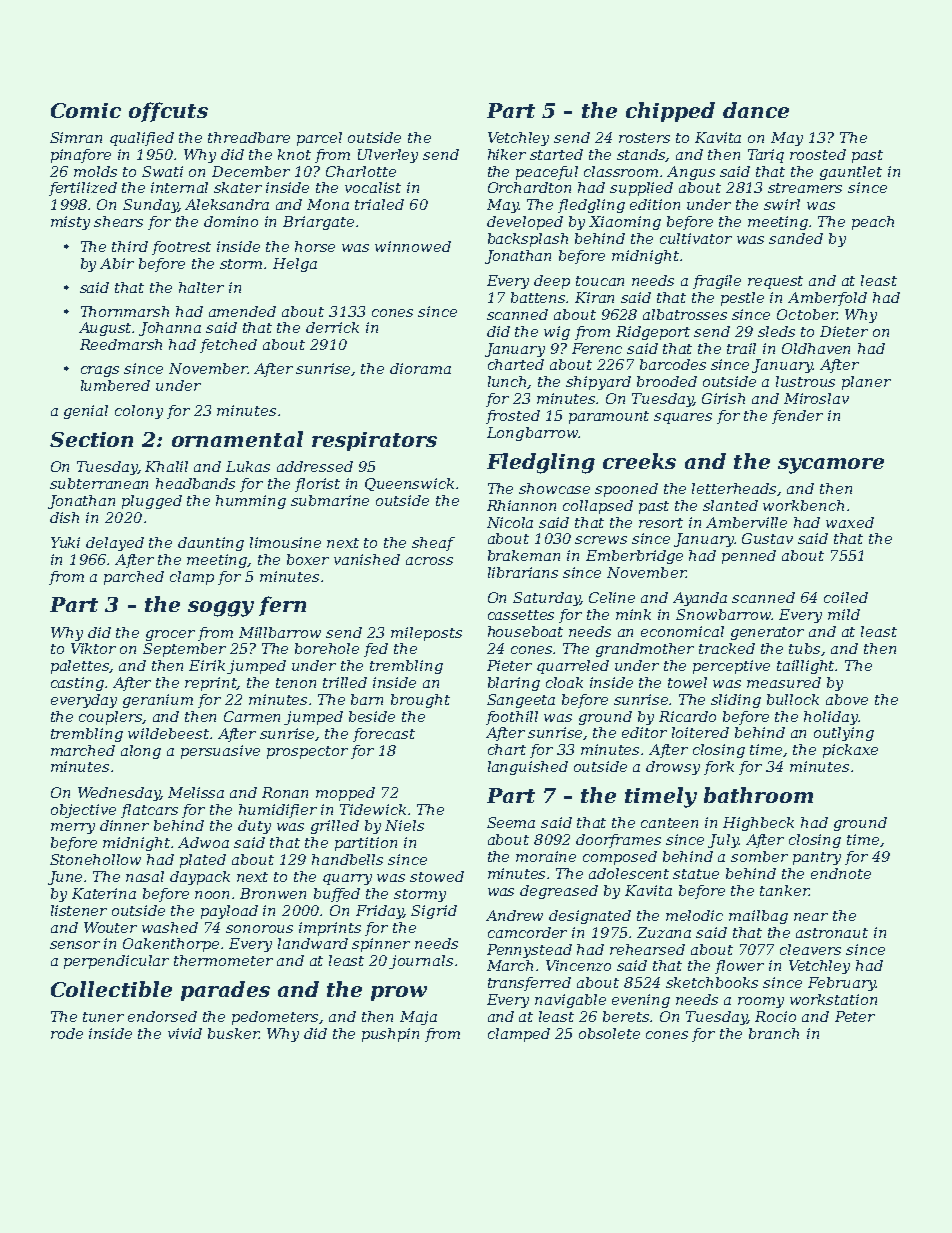  I want to click on molds, so click(95, 171).
